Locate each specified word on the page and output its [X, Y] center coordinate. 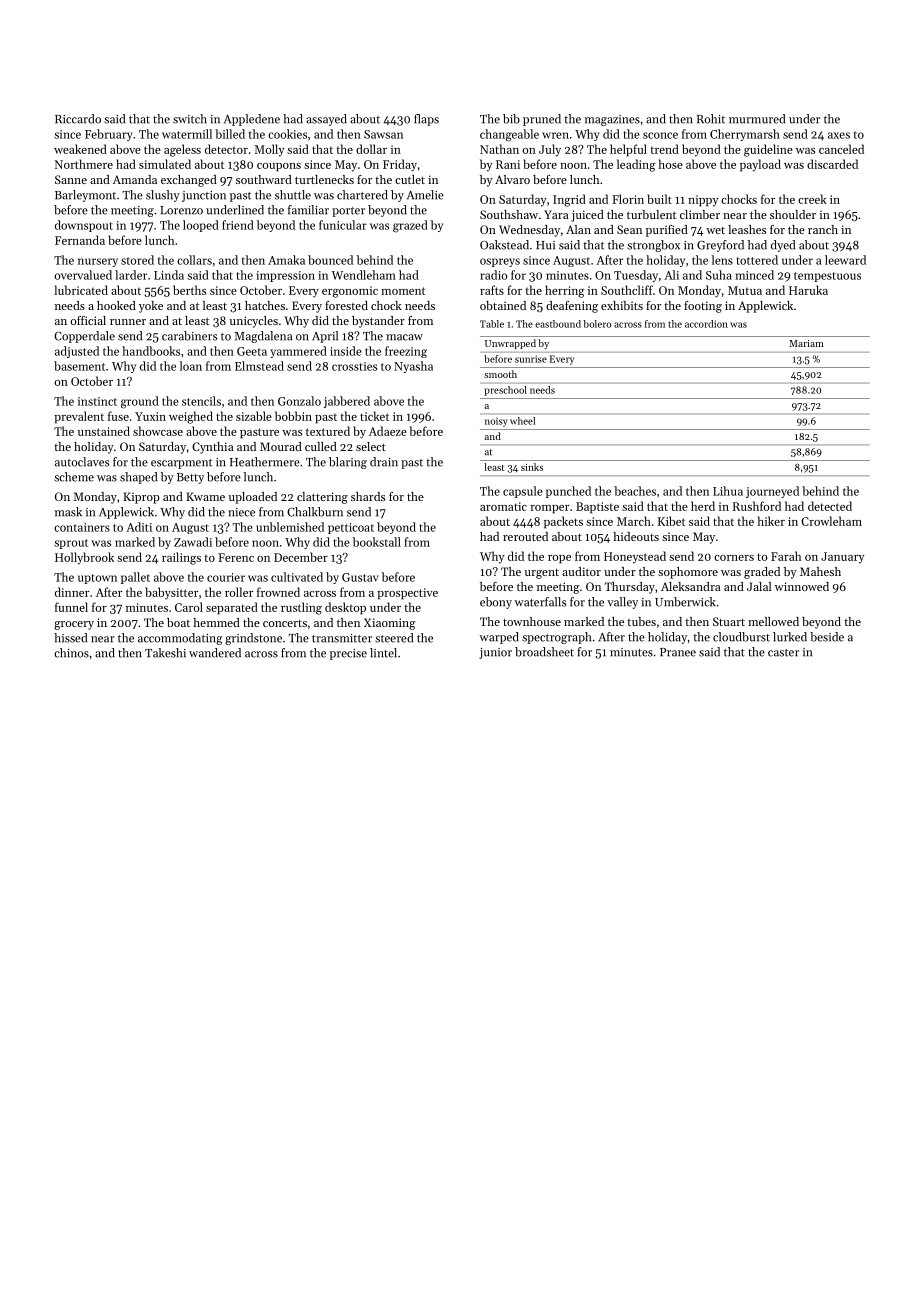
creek [812, 199]
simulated [165, 164]
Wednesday [529, 231]
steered [394, 638]
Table [492, 324]
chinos [71, 653]
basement [79, 366]
